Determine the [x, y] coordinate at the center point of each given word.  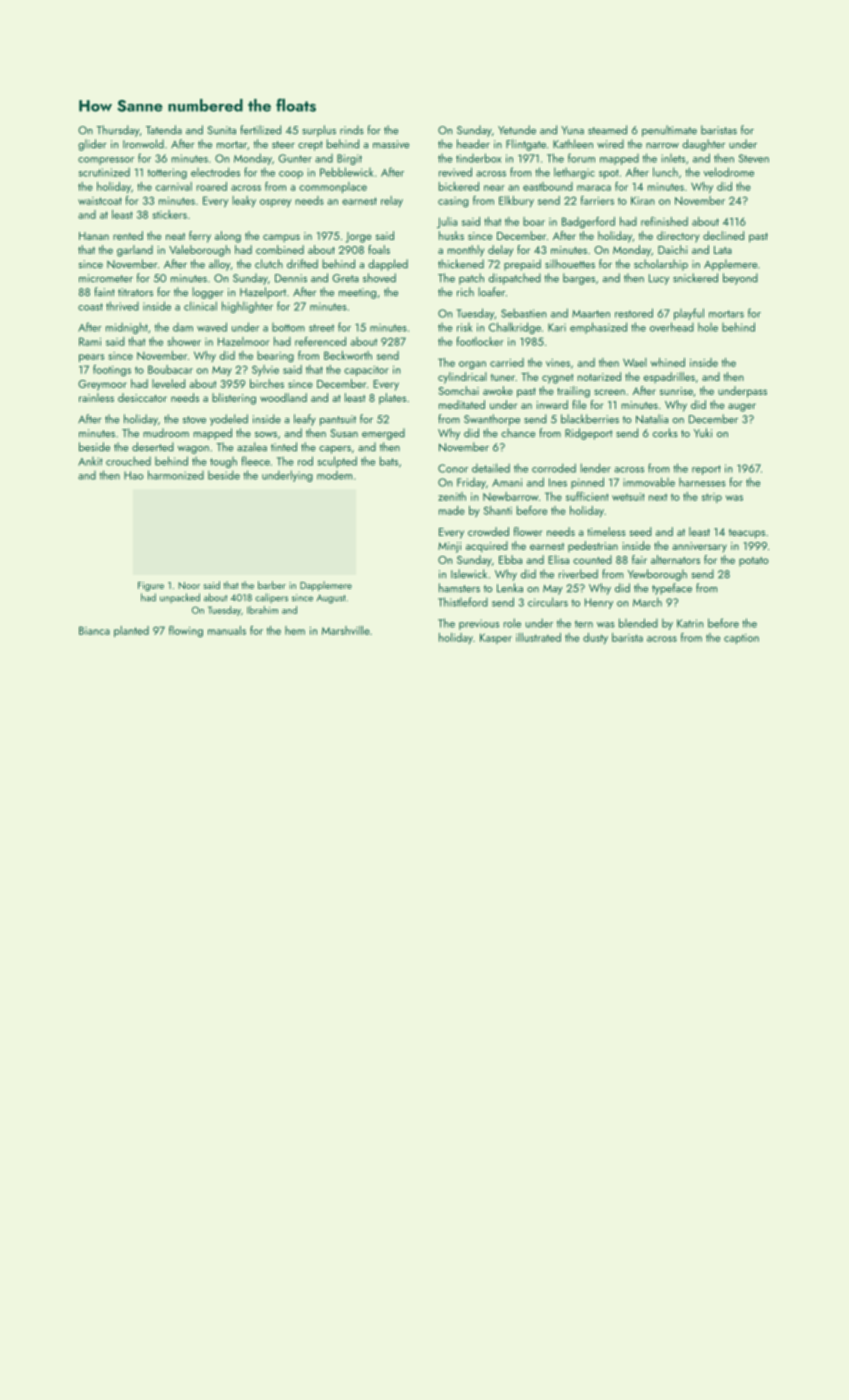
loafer [491, 291]
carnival [174, 186]
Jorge [358, 237]
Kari [557, 327]
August [331, 599]
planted [131, 631]
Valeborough [199, 251]
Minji [449, 547]
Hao [134, 475]
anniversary [699, 547]
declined [723, 235]
